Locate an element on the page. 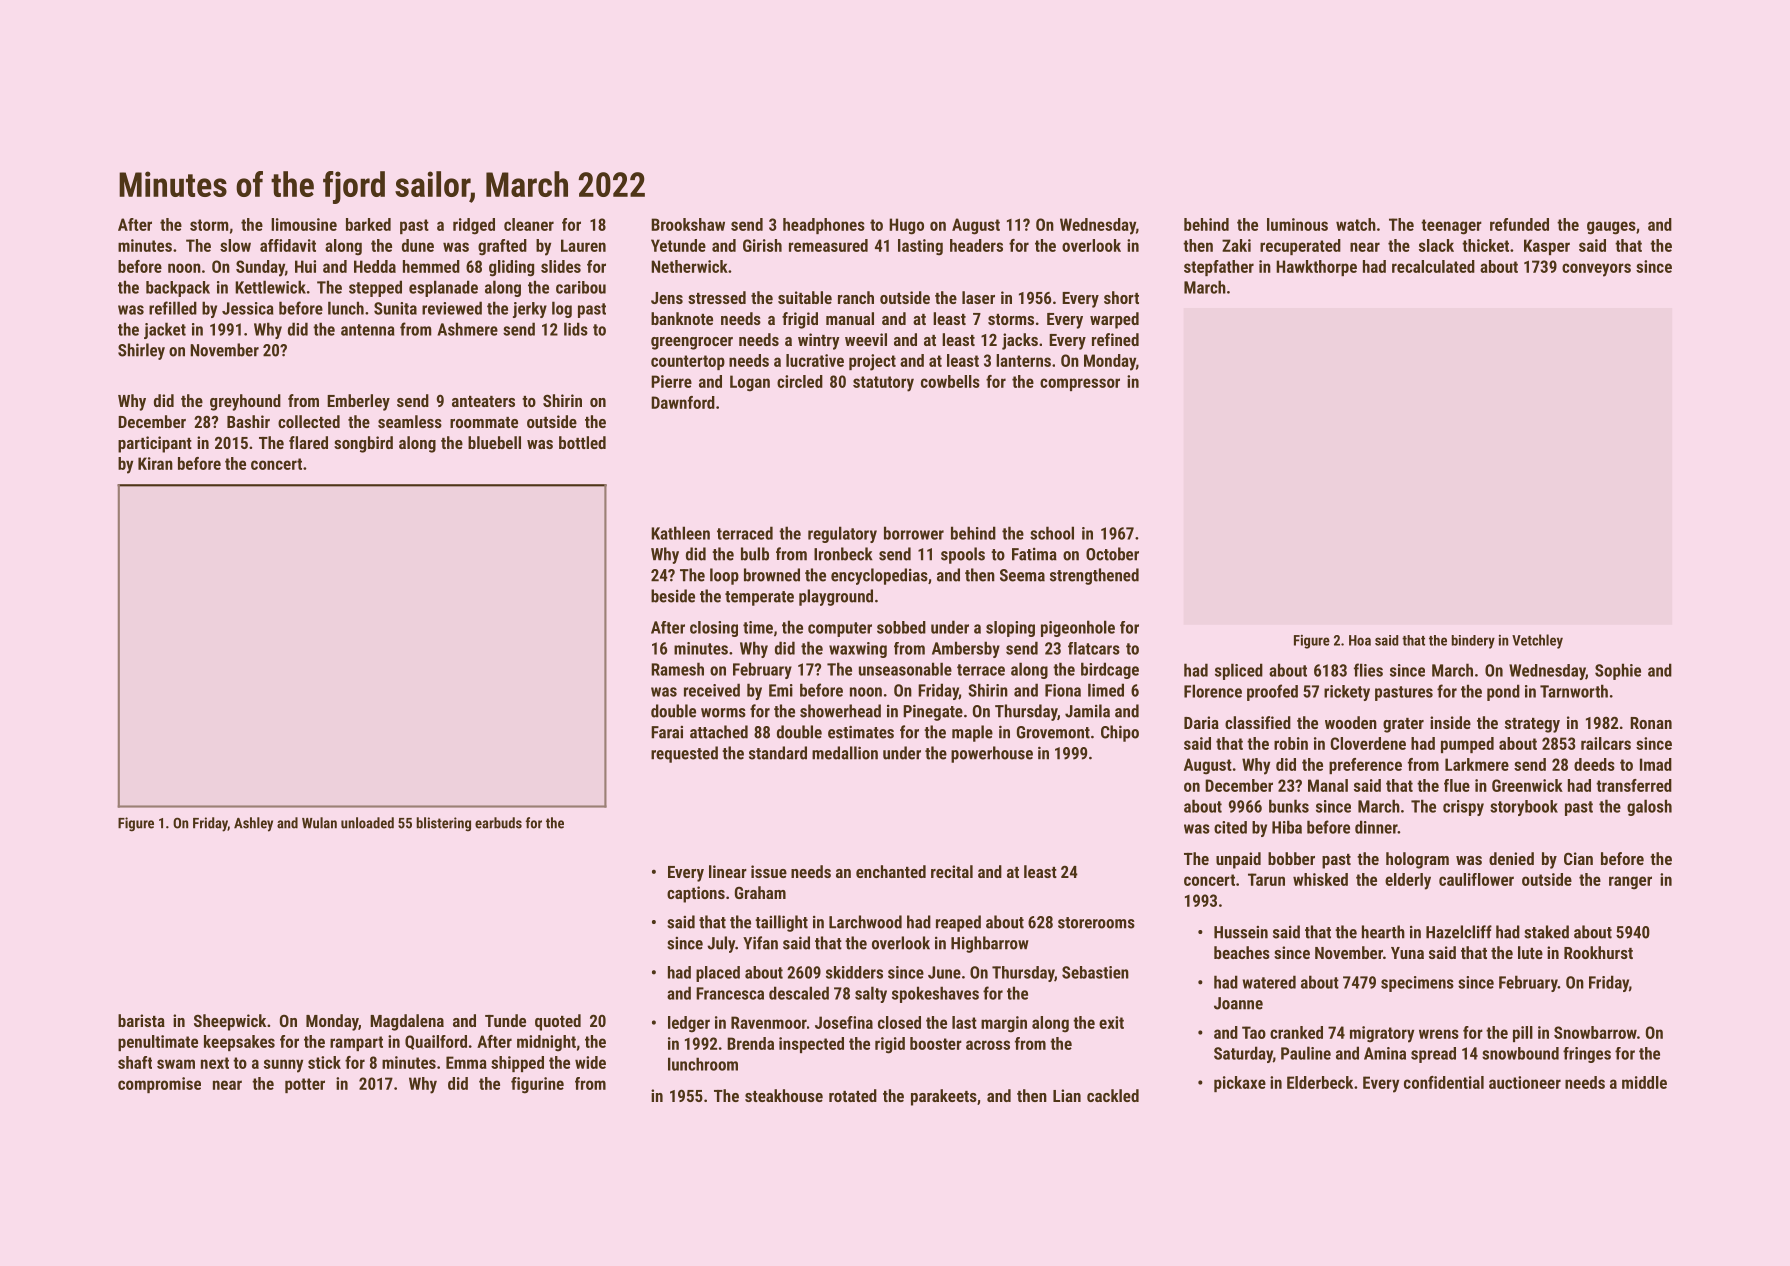 The width and height of the page is (1790, 1266). headers is located at coordinates (976, 245).
